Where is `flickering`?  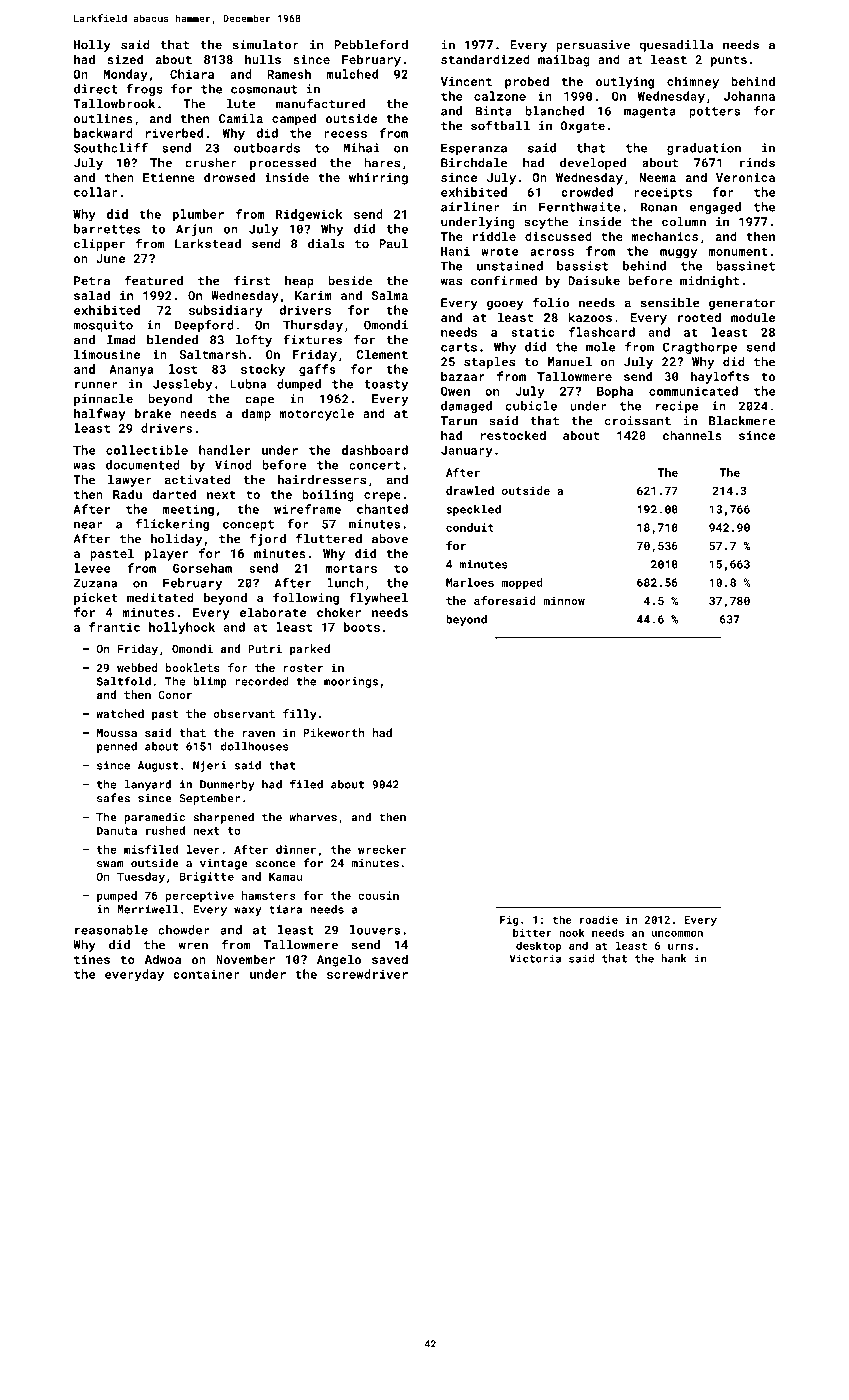
flickering is located at coordinates (172, 525).
